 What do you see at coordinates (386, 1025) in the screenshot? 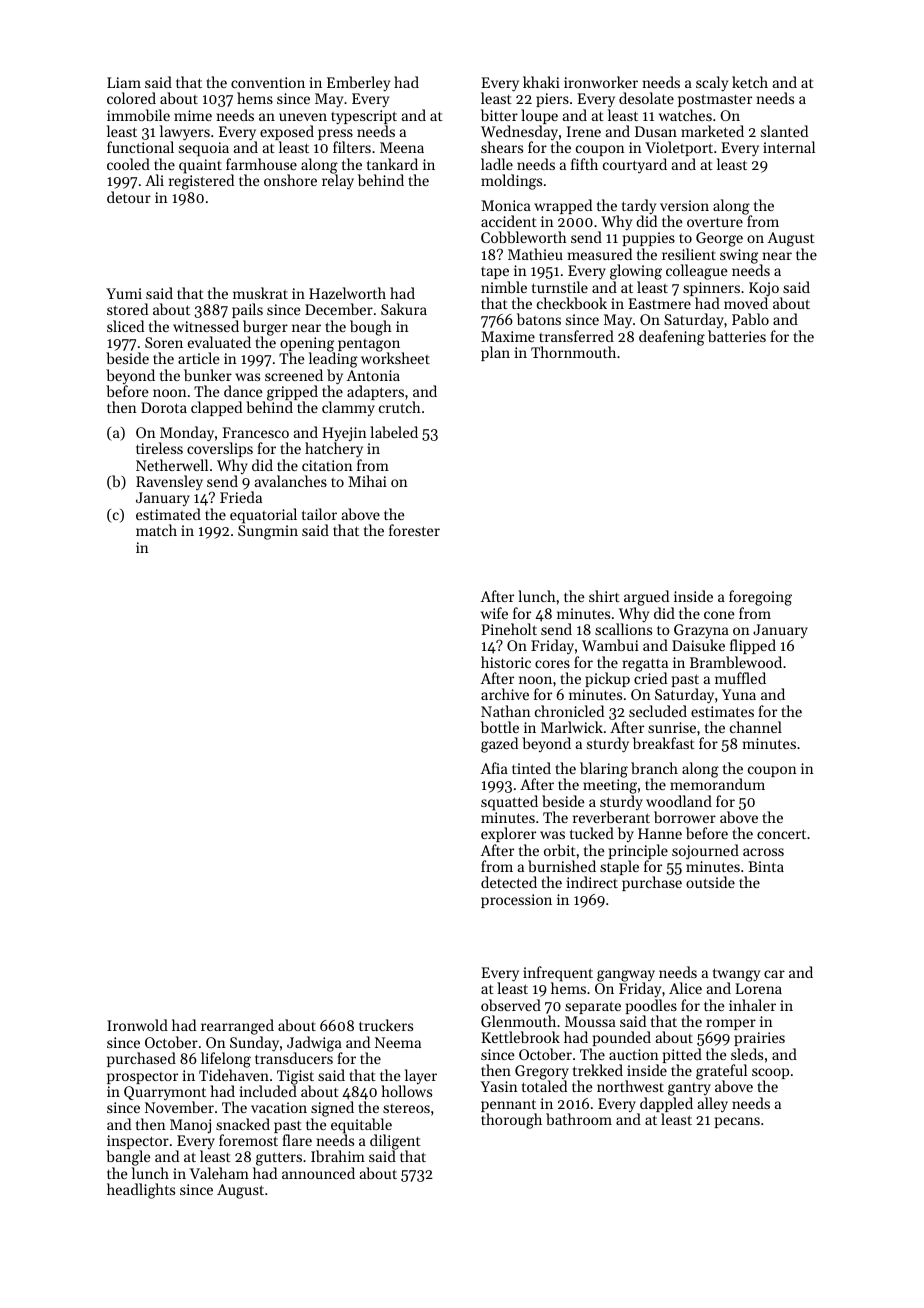
I see `truckers` at bounding box center [386, 1025].
